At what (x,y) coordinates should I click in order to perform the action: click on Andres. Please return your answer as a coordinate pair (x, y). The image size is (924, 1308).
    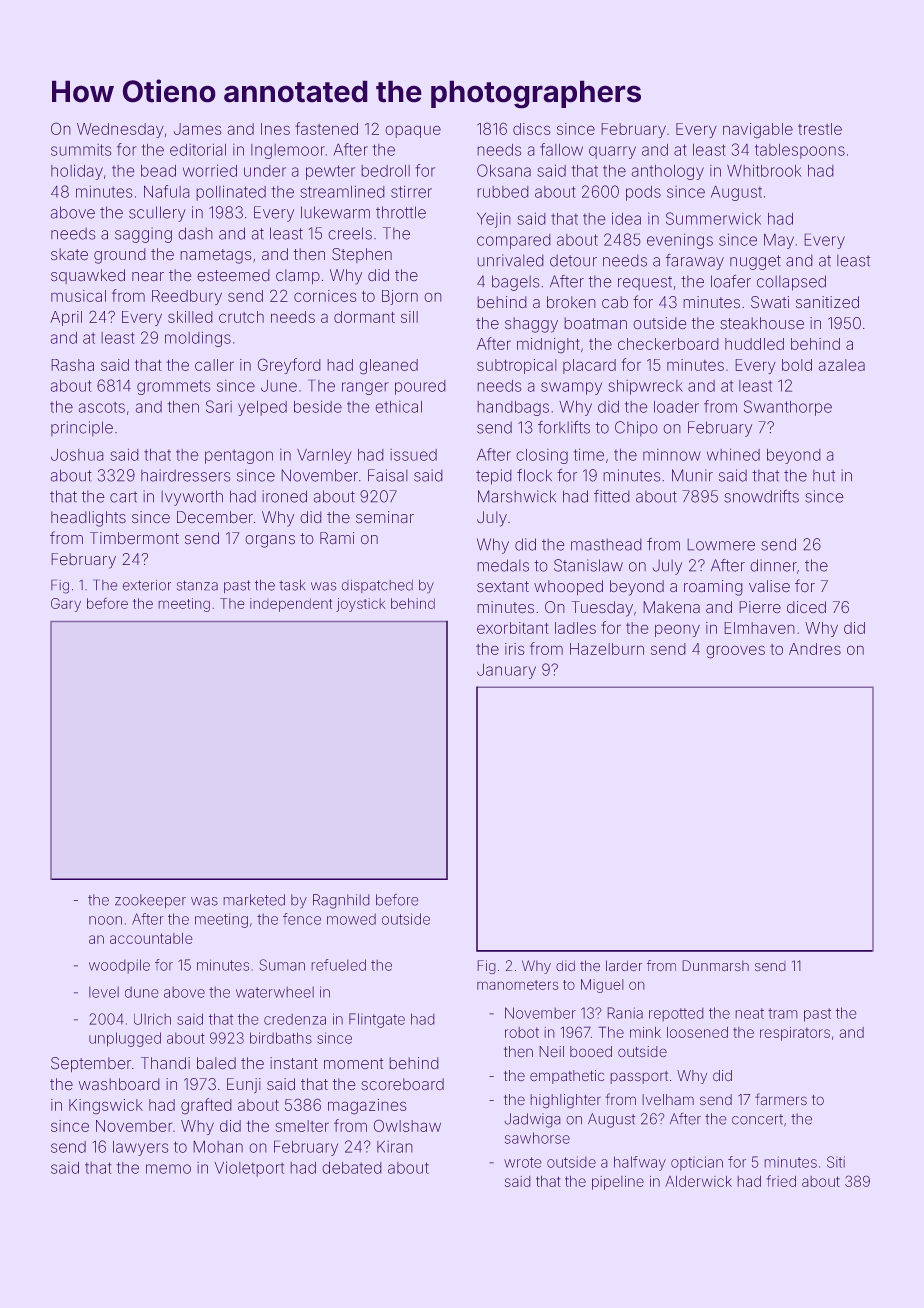
    Looking at the image, I should click on (815, 649).
